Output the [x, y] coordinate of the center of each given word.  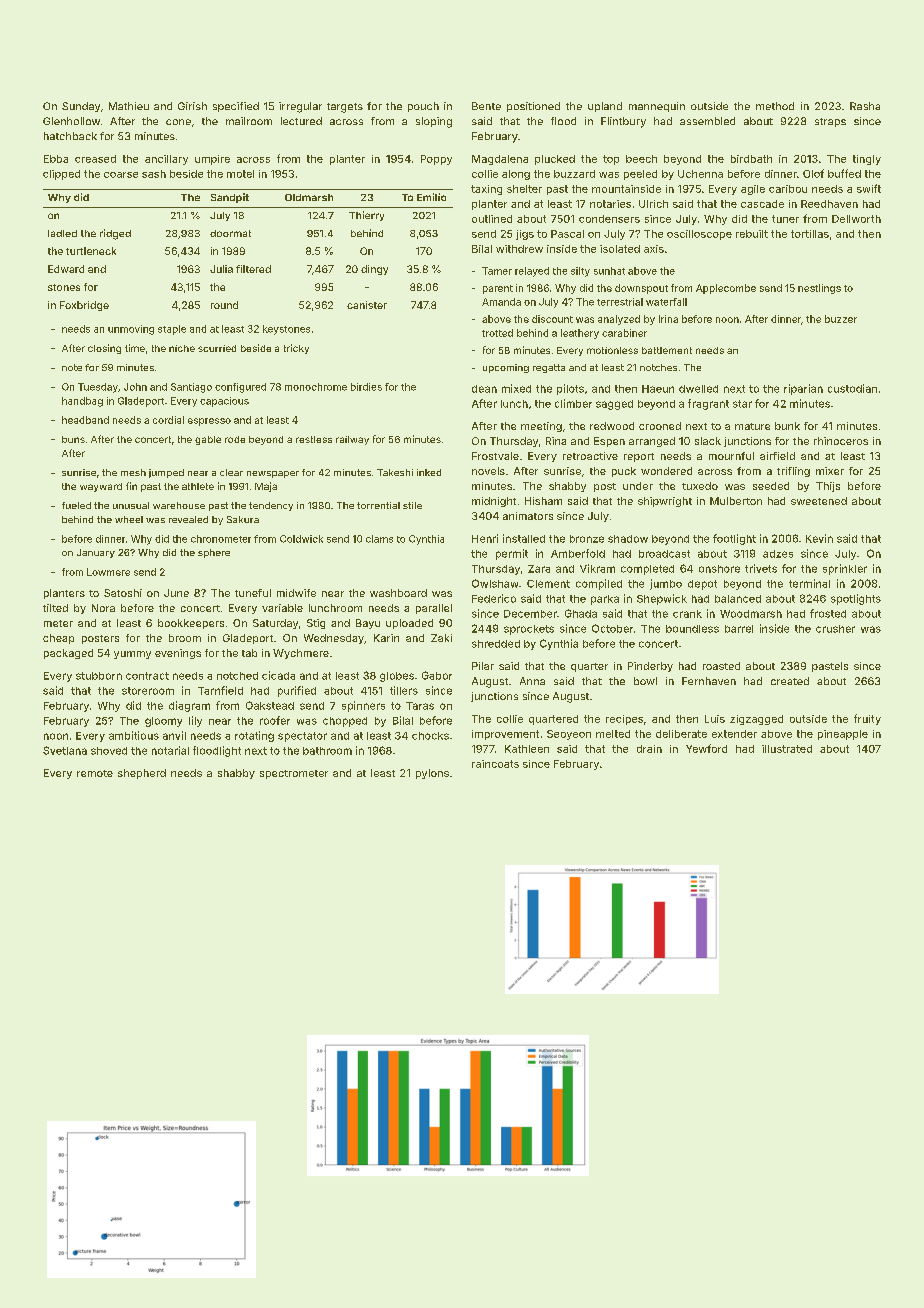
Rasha [865, 106]
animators [528, 516]
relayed [532, 272]
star [742, 404]
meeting [541, 427]
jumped [166, 473]
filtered [253, 269]
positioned [533, 107]
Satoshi [123, 593]
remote [95, 773]
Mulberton [736, 501]
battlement [667, 350]
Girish [192, 106]
